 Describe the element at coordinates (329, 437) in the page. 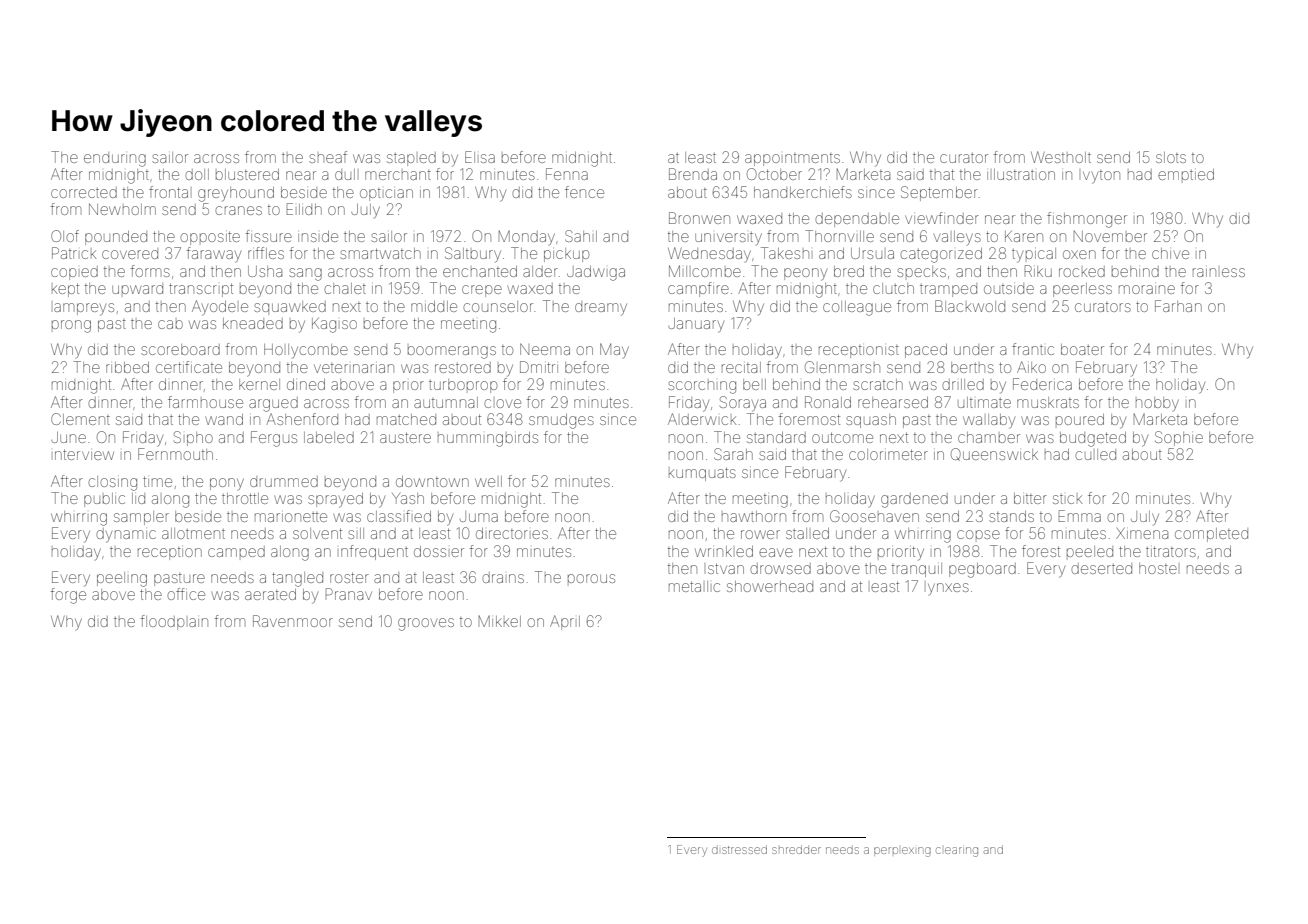

I see `labeled` at that location.
